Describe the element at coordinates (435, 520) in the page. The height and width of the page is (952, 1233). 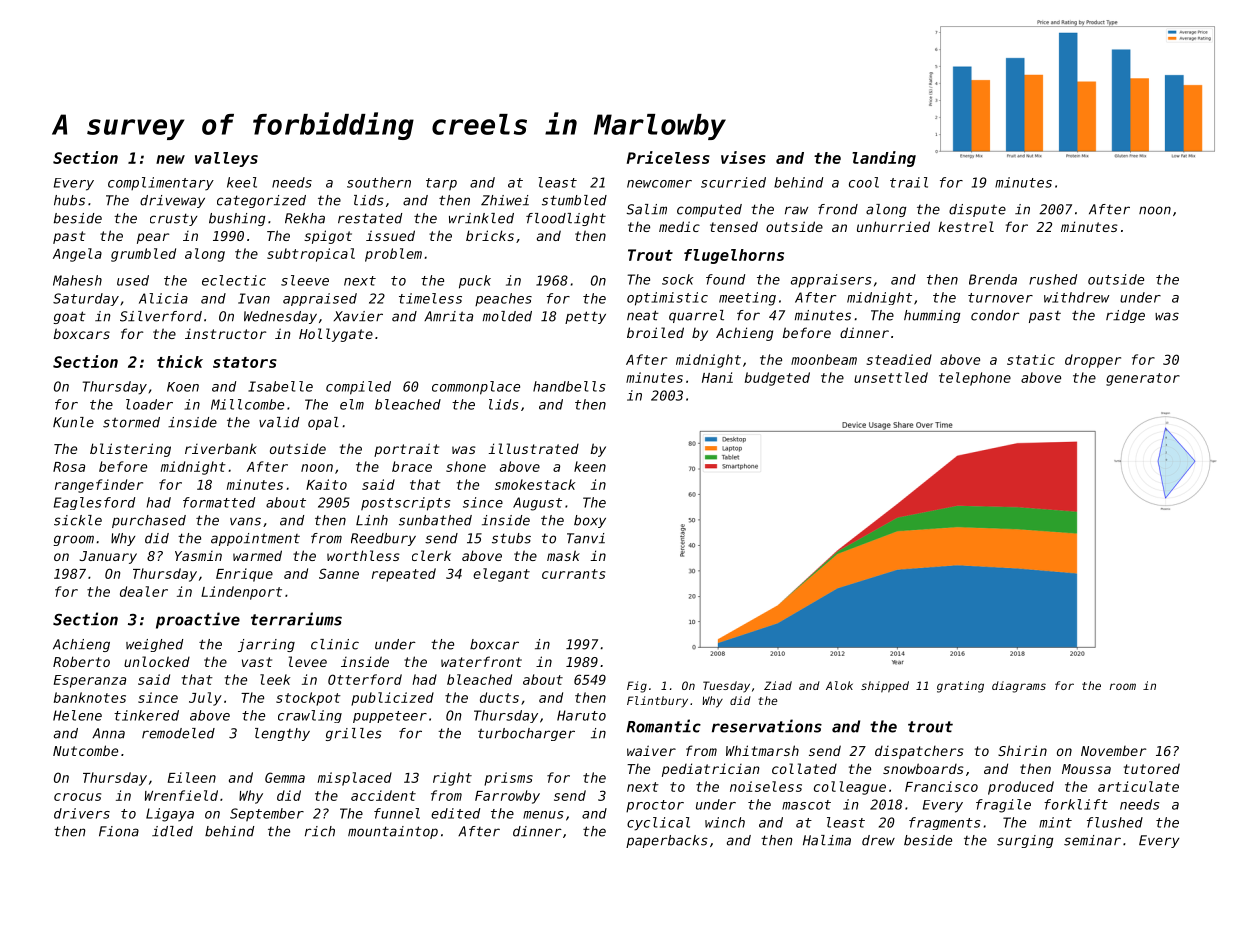
I see `sunbathed` at that location.
